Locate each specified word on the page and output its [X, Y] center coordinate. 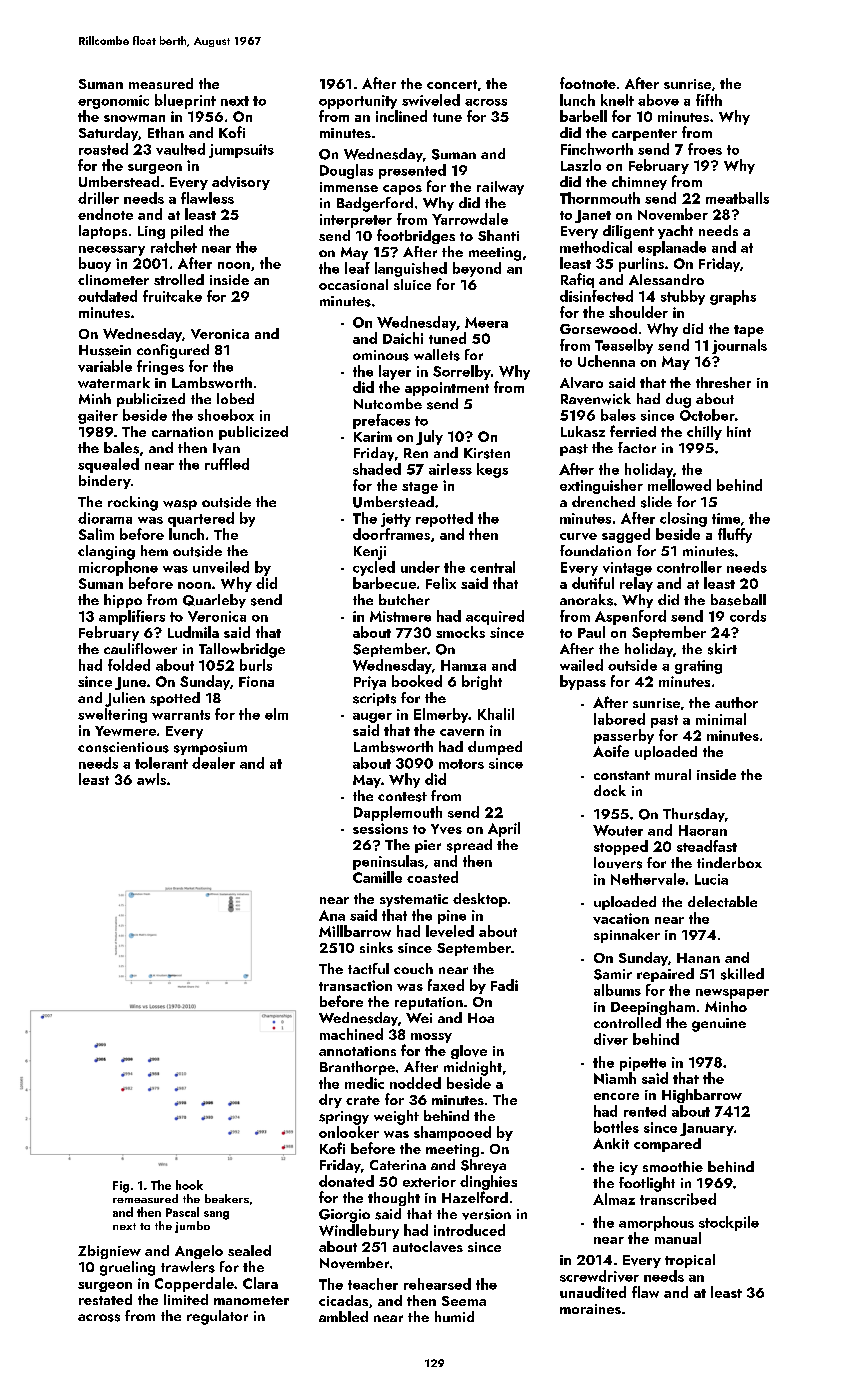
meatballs [737, 198]
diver [611, 1039]
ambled [343, 1316]
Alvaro [581, 382]
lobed [235, 398]
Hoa [481, 1018]
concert [452, 84]
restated [105, 1299]
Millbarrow [355, 931]
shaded [377, 469]
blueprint [185, 101]
